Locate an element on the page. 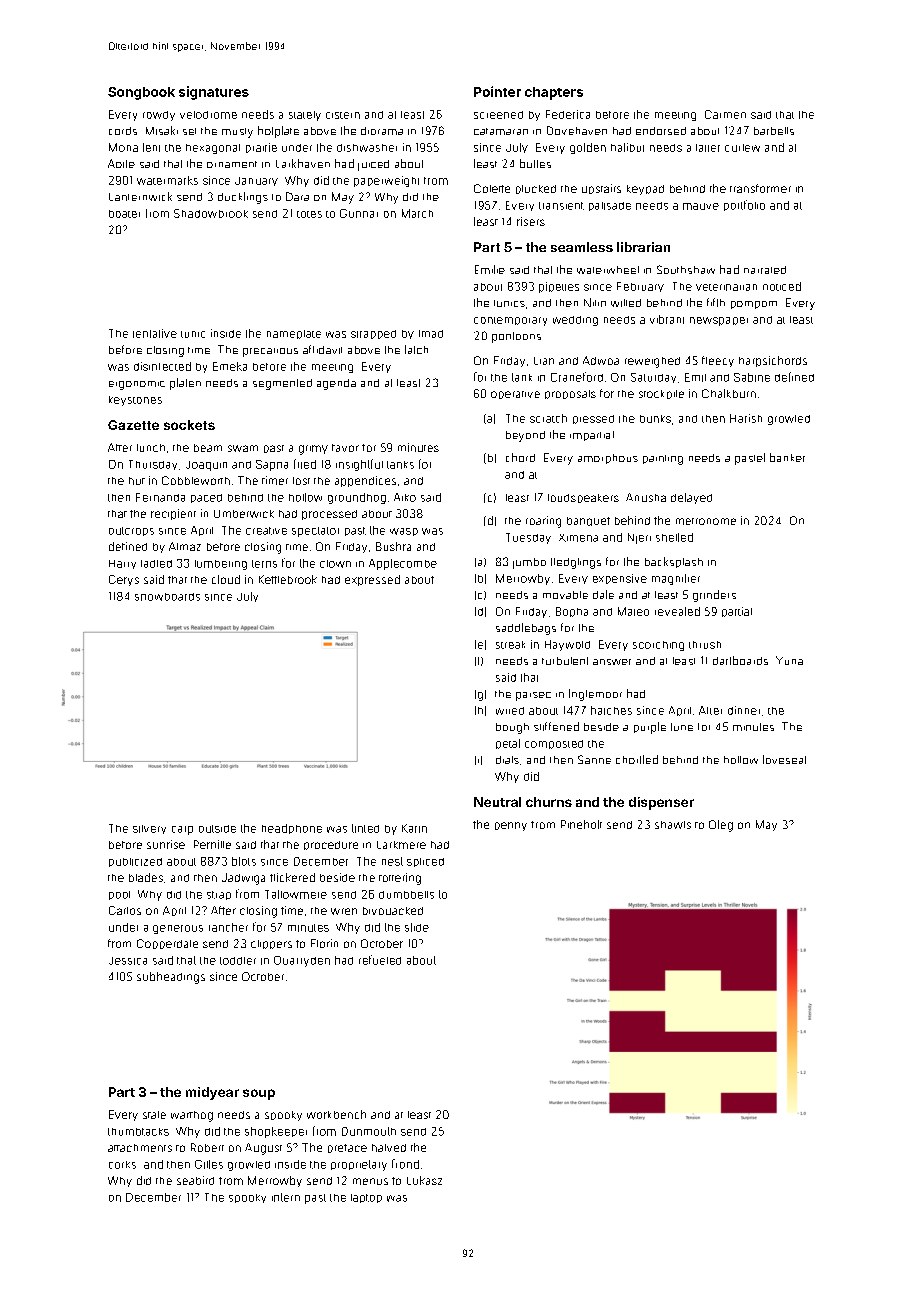 This page has width=924, height=1308. Oleg is located at coordinates (721, 826).
